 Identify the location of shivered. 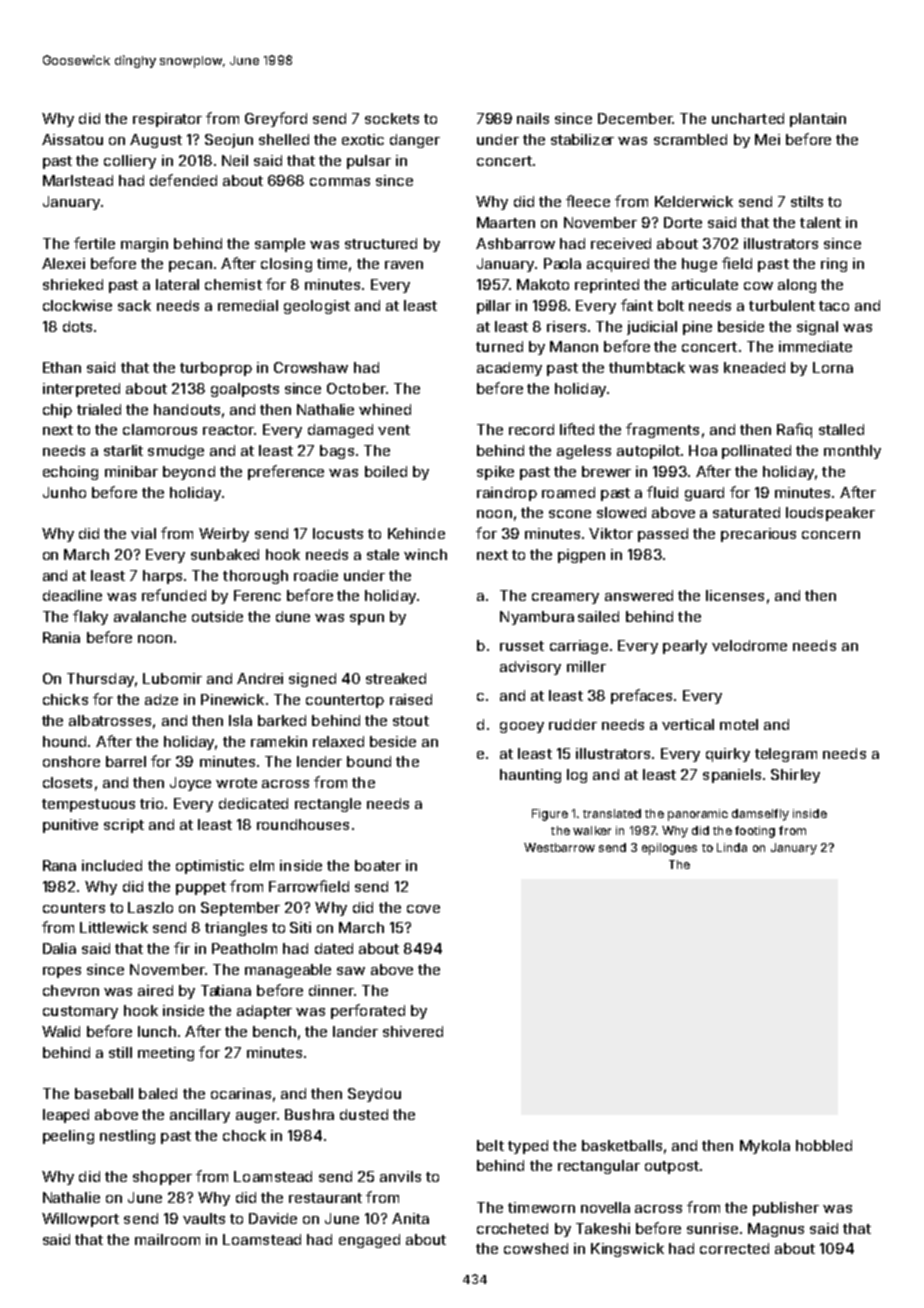
(413, 1031).
